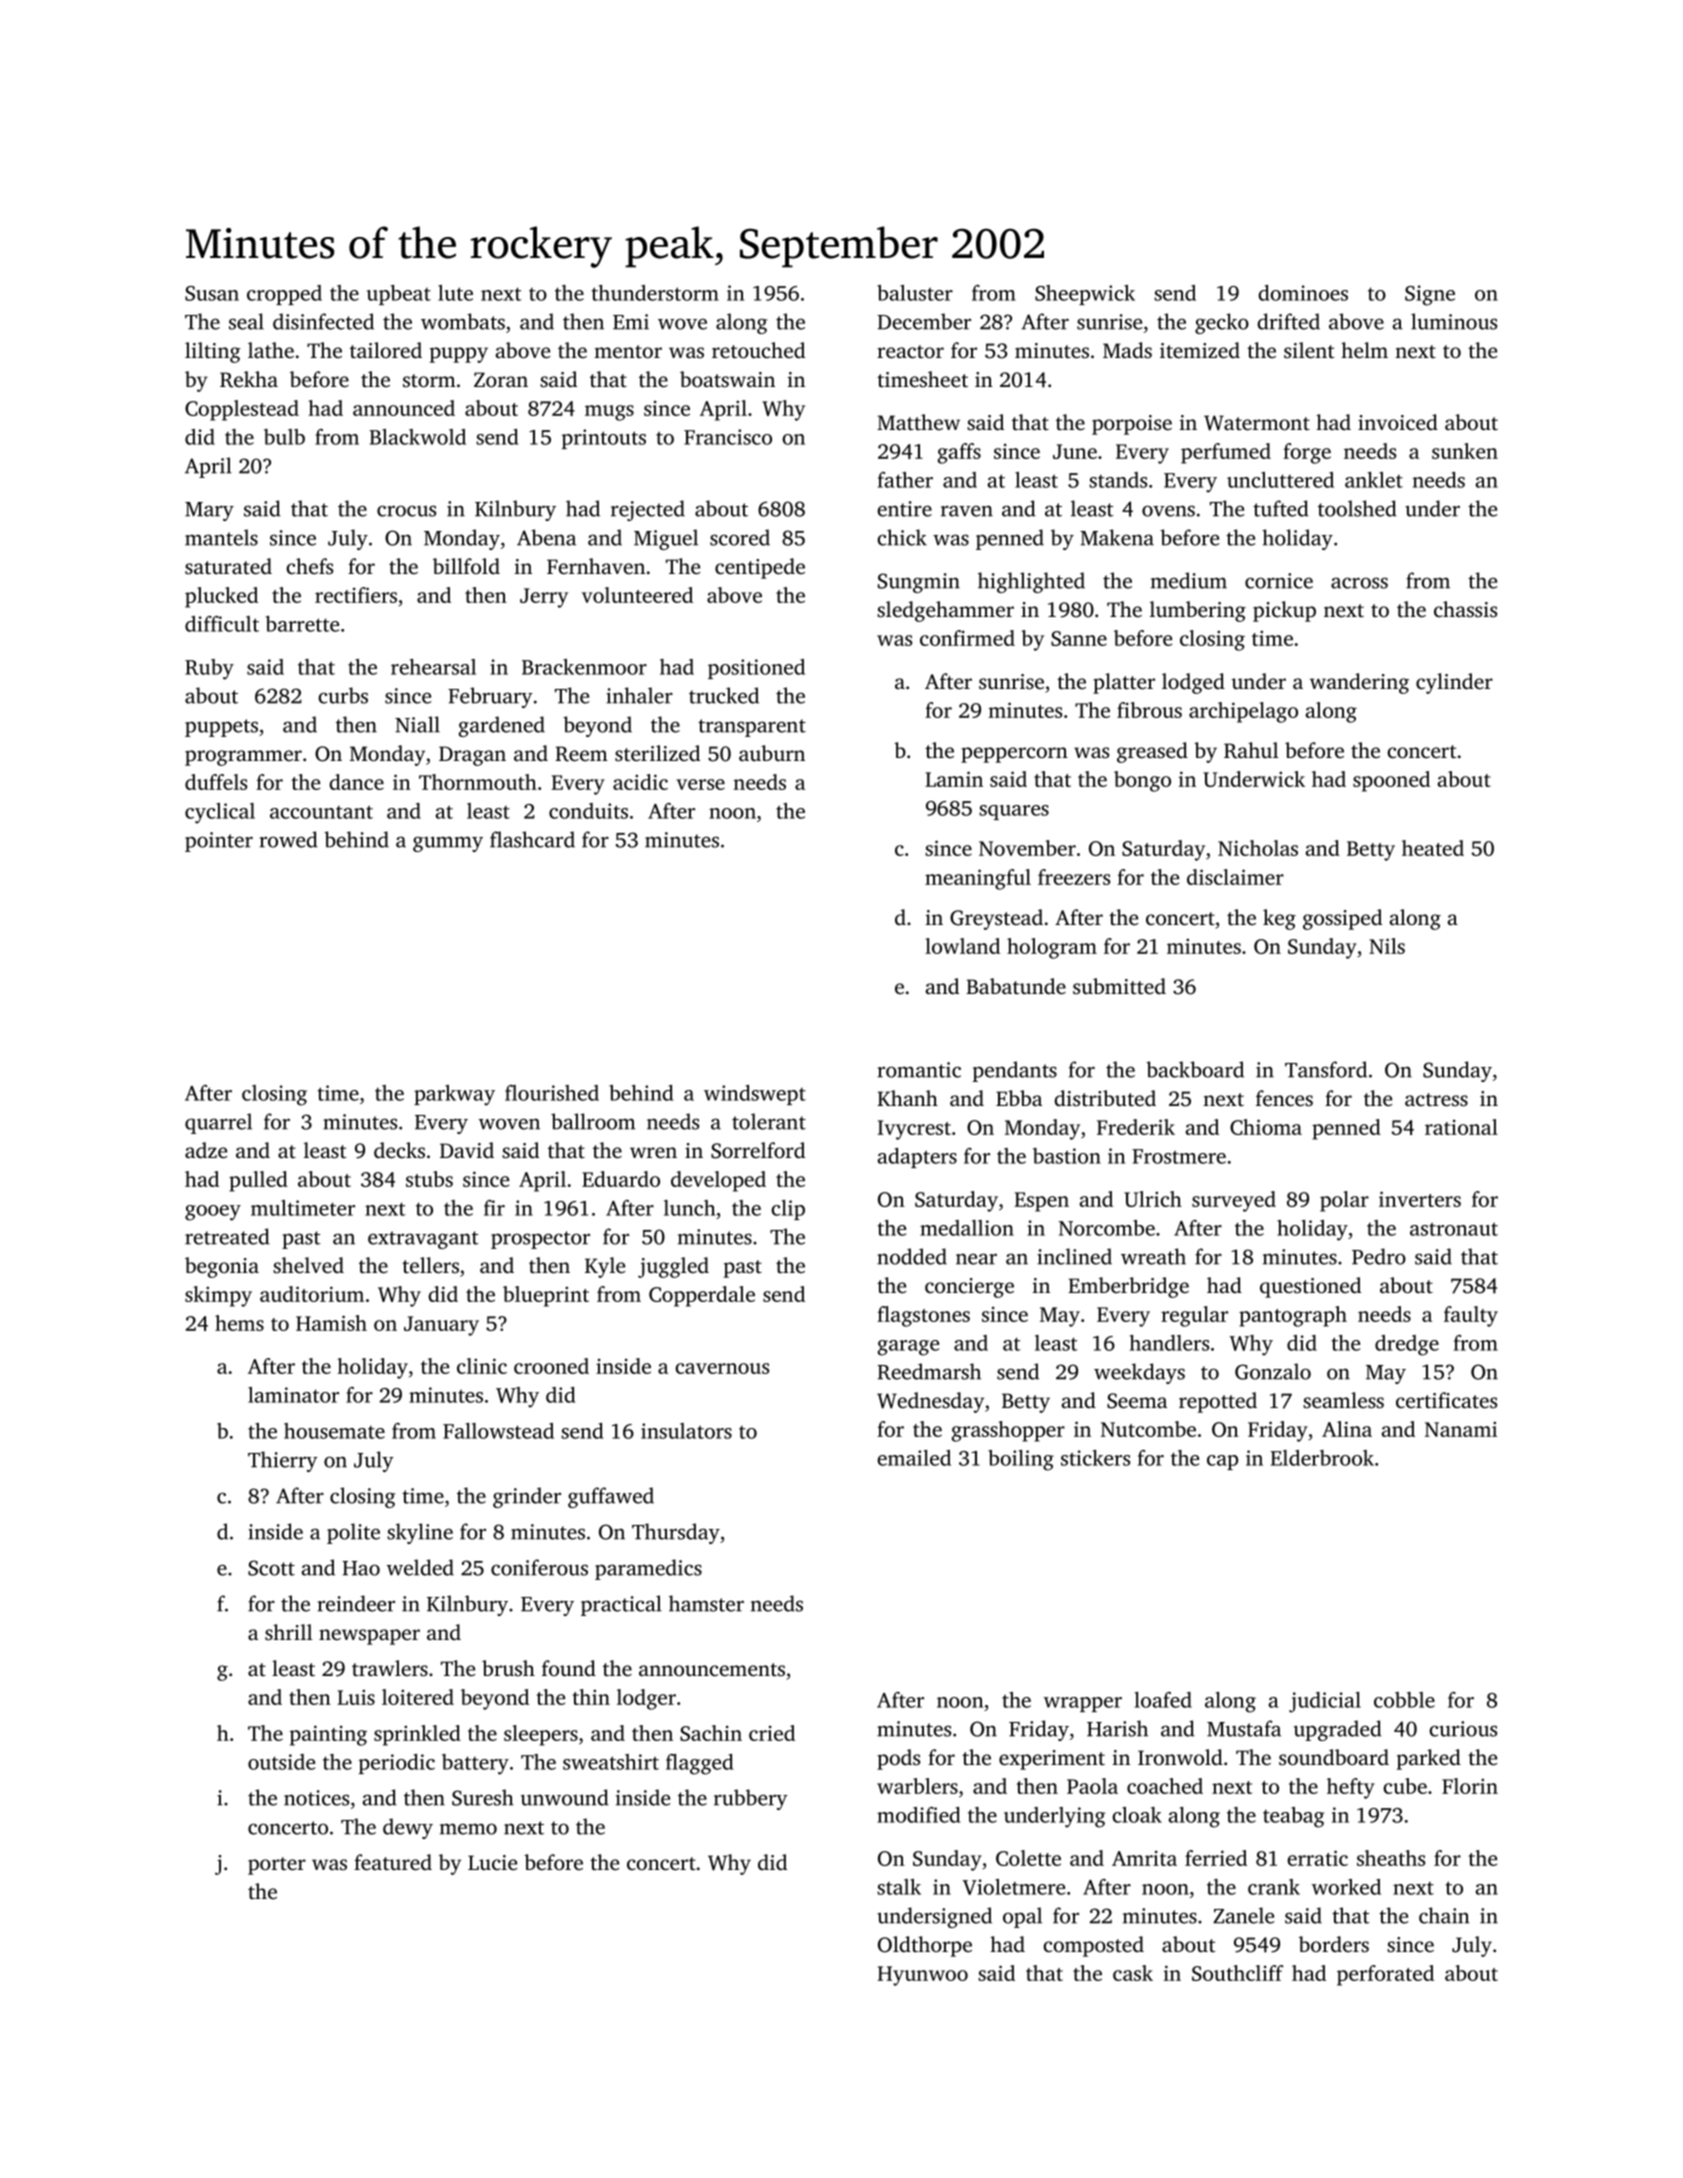 The height and width of the screenshot is (2178, 1683). I want to click on perforated, so click(1385, 1975).
